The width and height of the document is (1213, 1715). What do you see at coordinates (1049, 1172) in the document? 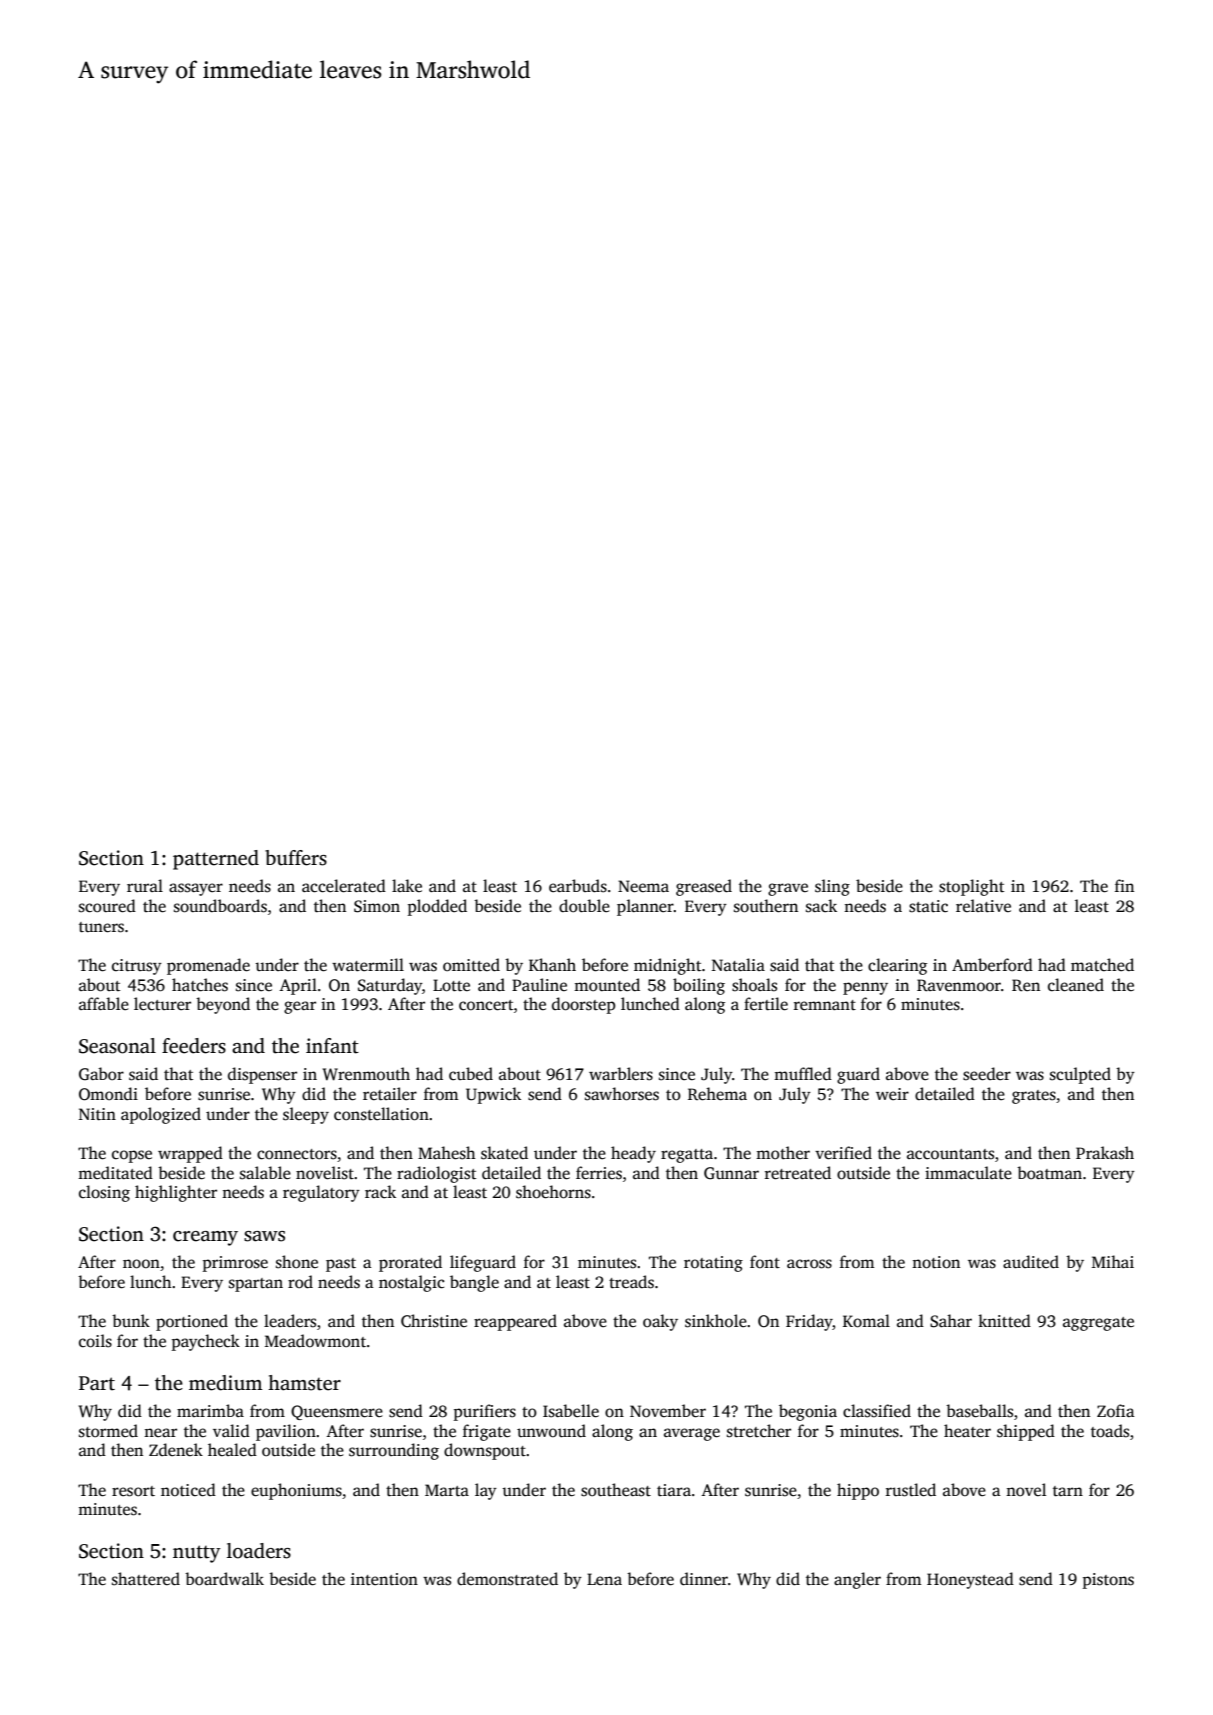
I see `boatman` at bounding box center [1049, 1172].
